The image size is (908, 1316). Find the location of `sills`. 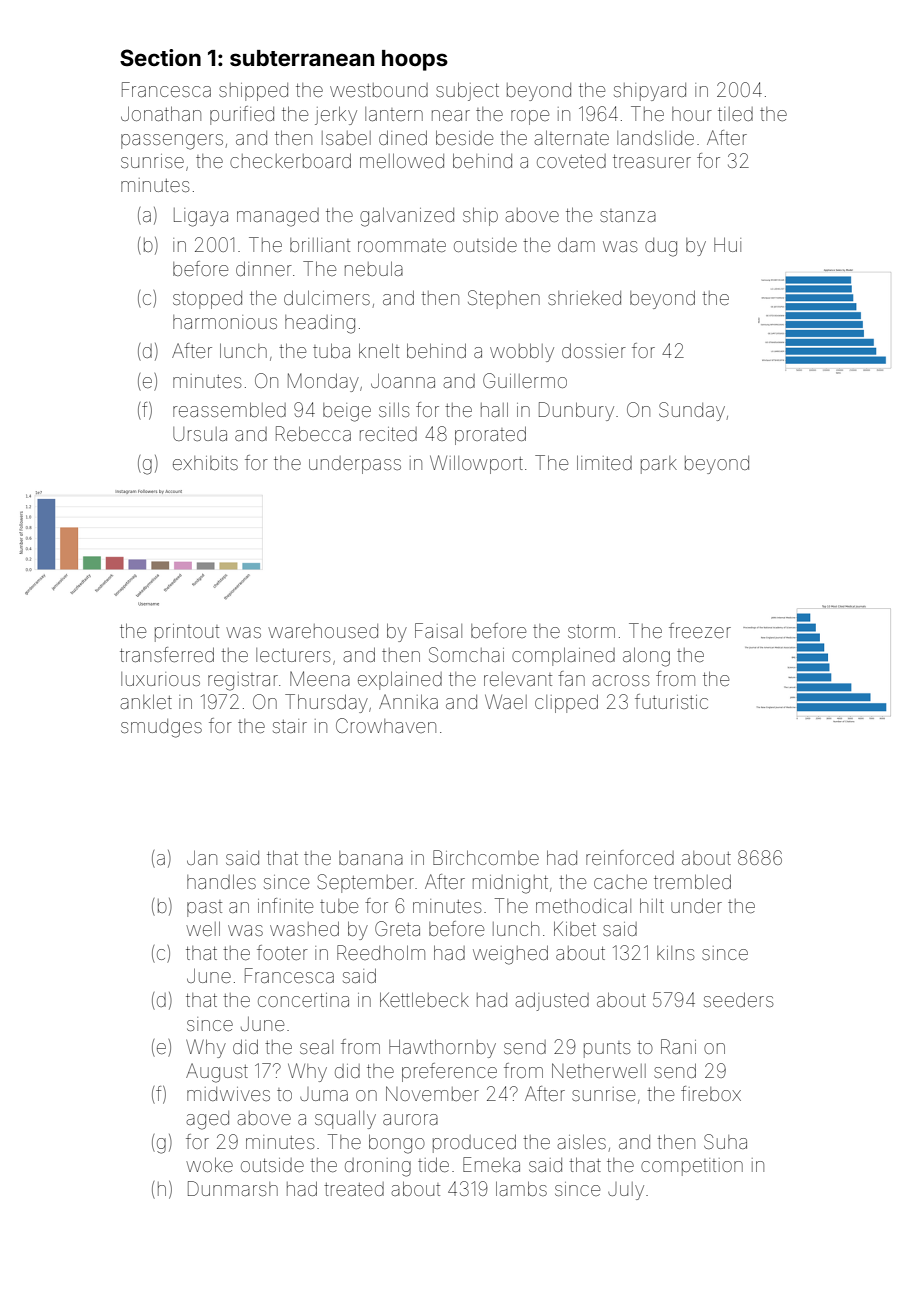

sills is located at coordinates (394, 409).
